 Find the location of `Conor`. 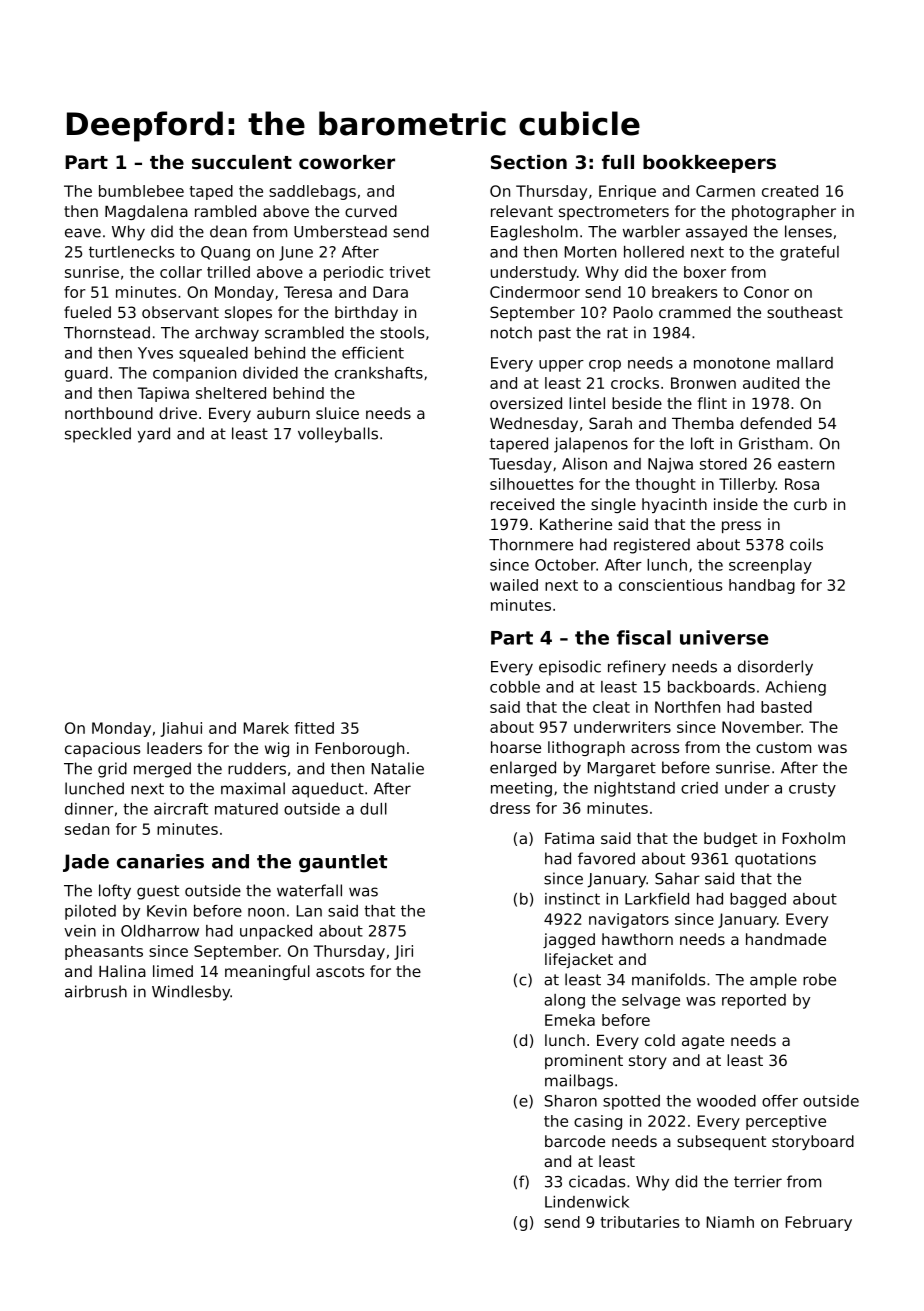

Conor is located at coordinates (766, 292).
